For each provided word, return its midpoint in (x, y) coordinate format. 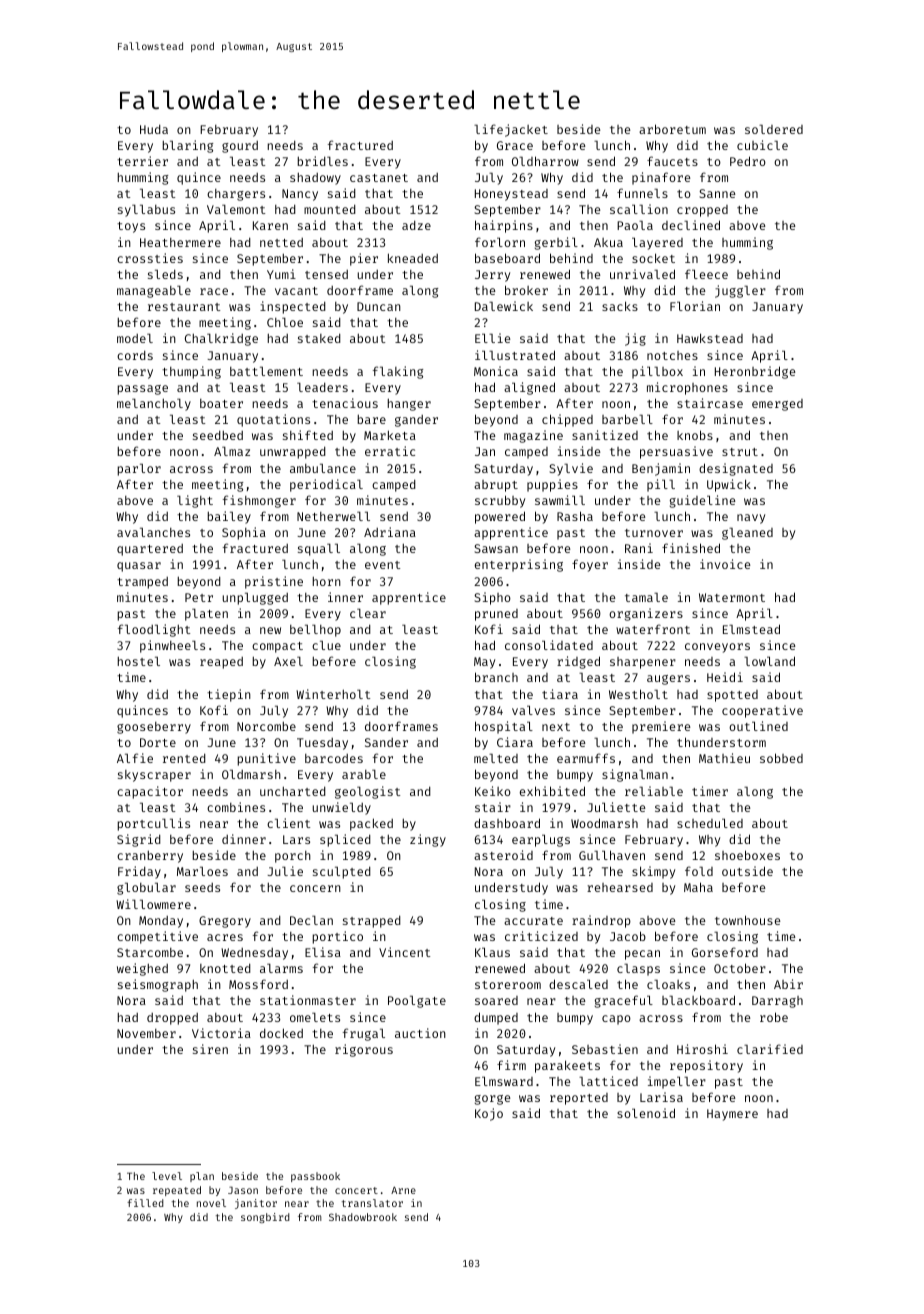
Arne (403, 1190)
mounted (330, 209)
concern (315, 888)
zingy (428, 840)
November (146, 1033)
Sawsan (496, 548)
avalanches (153, 532)
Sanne (717, 193)
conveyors (717, 648)
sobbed (781, 758)
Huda (154, 129)
